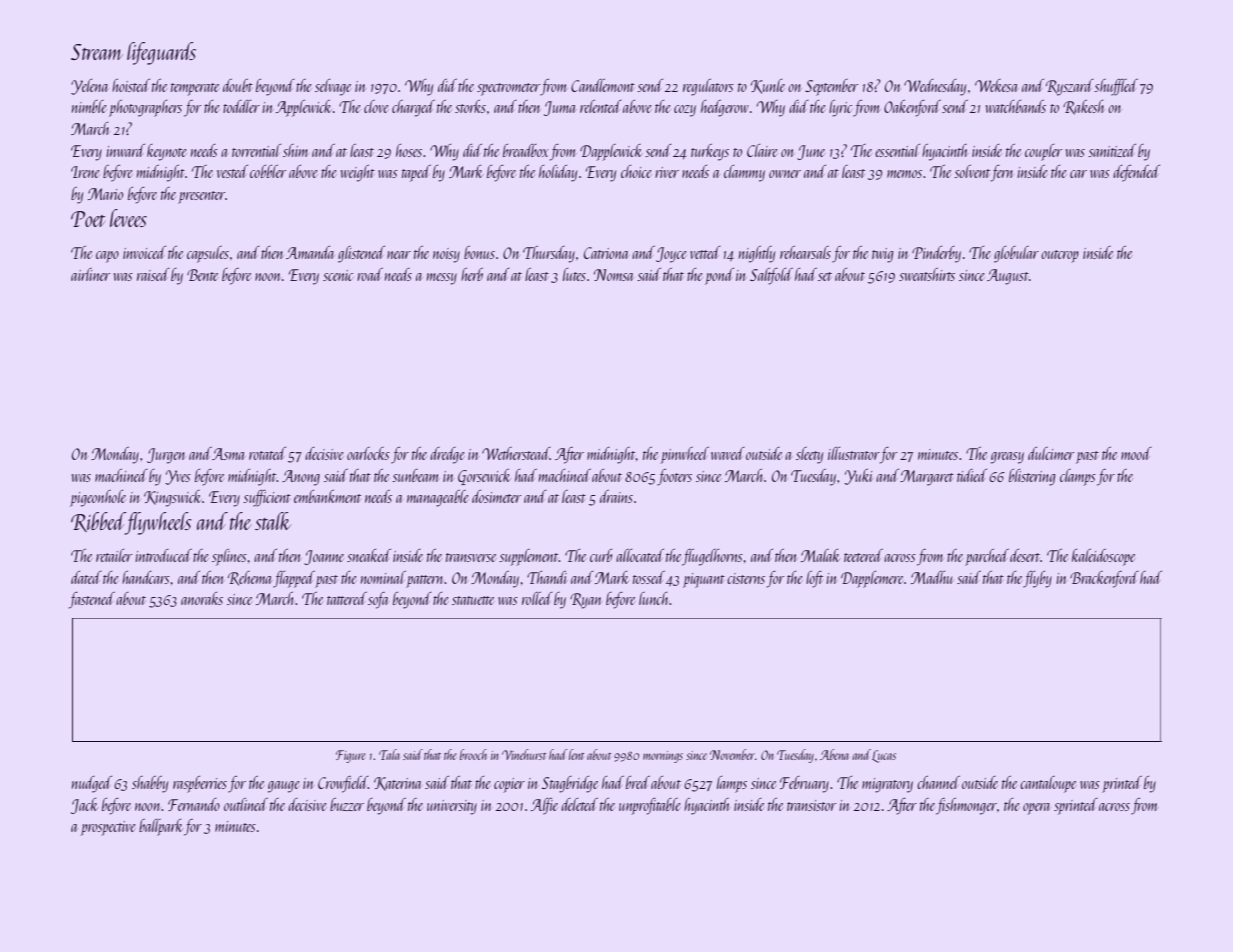 This screenshot has height=952, width=1233. I want to click on hoisted, so click(131, 85).
